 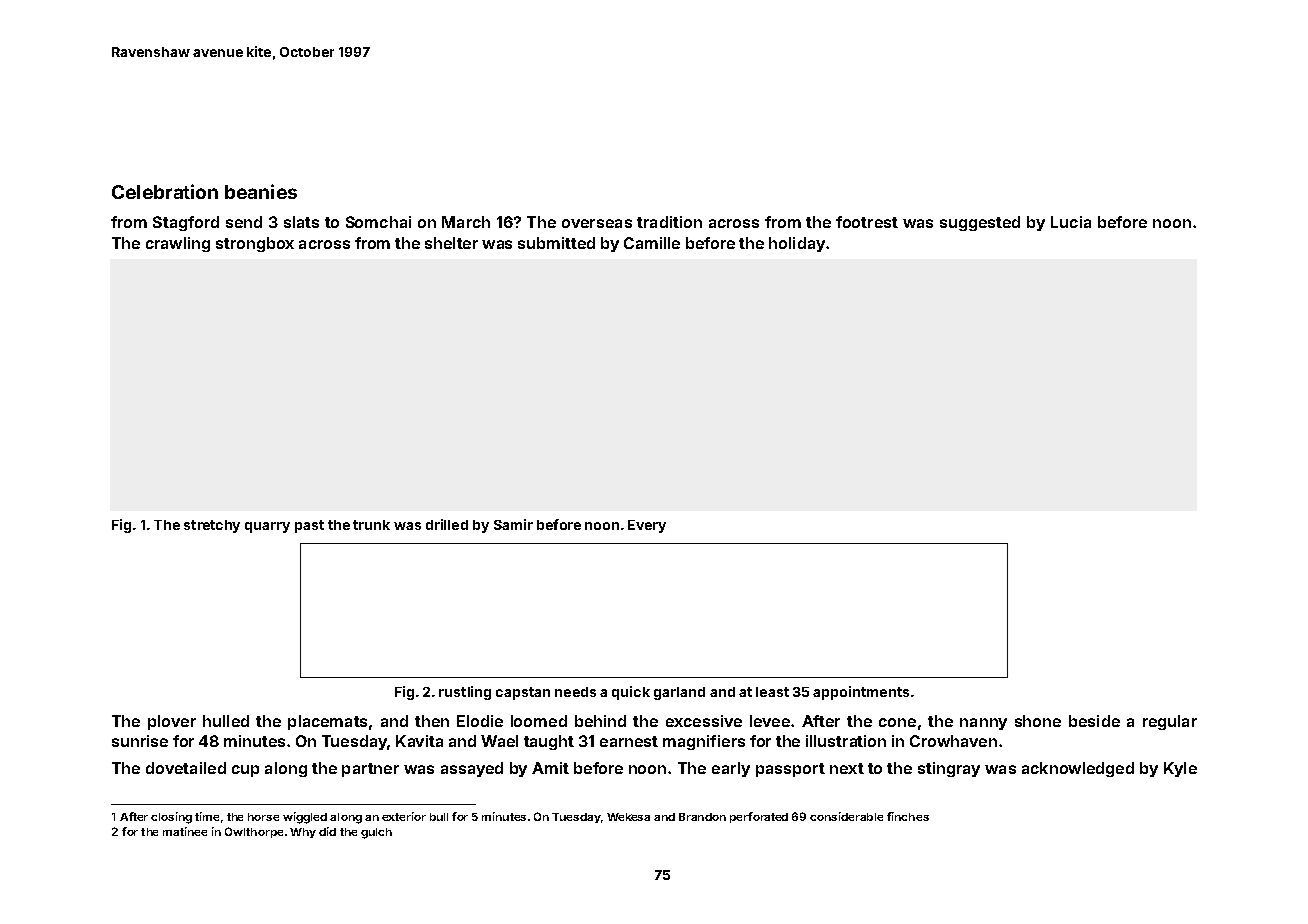 I want to click on matinee, so click(x=185, y=831).
